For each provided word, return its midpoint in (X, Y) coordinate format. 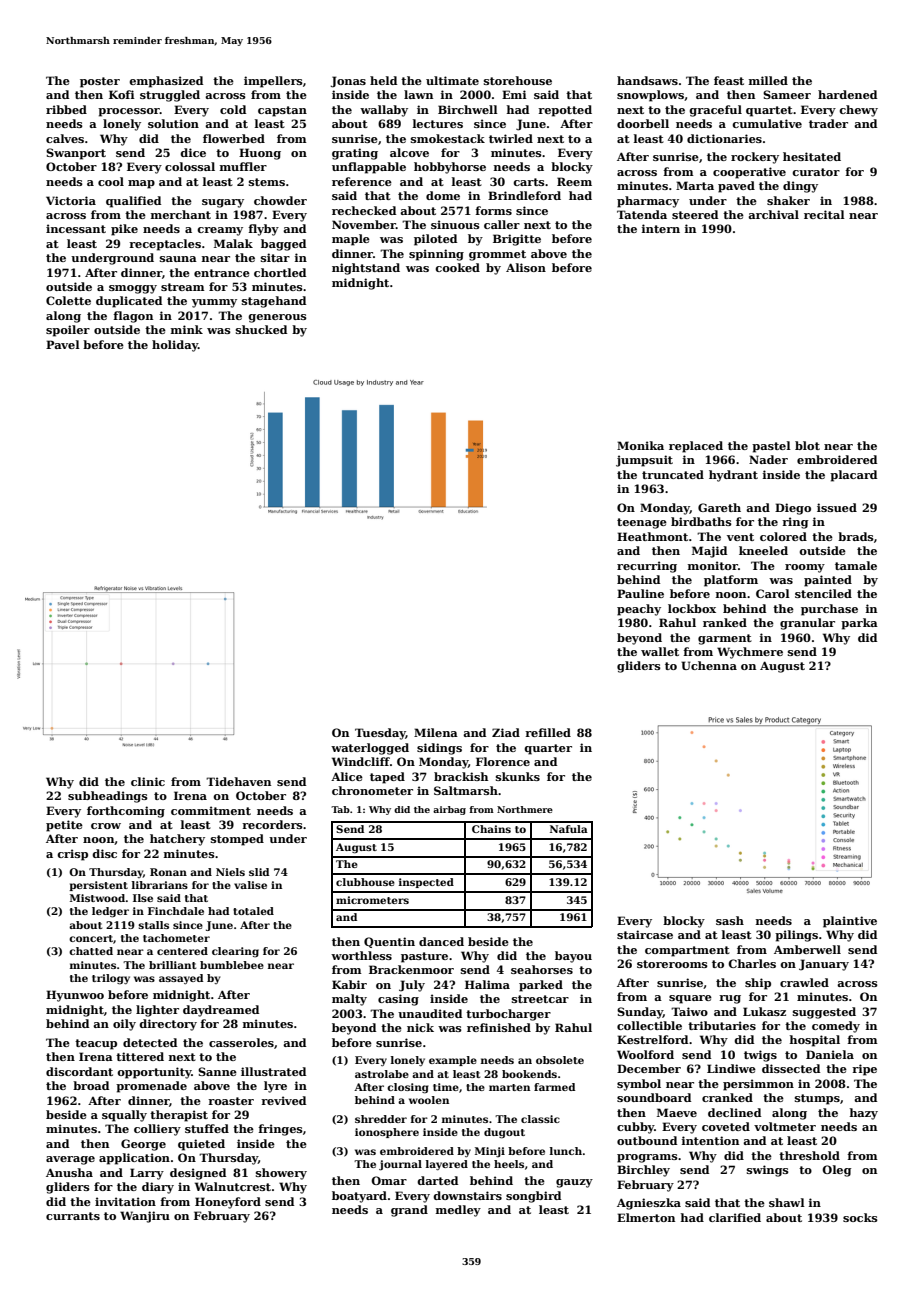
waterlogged (370, 749)
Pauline (640, 593)
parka (859, 624)
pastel (771, 447)
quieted (201, 1145)
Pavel (63, 344)
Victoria (71, 200)
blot (807, 445)
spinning (436, 255)
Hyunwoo (75, 996)
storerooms (672, 964)
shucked (261, 329)
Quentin (389, 942)
